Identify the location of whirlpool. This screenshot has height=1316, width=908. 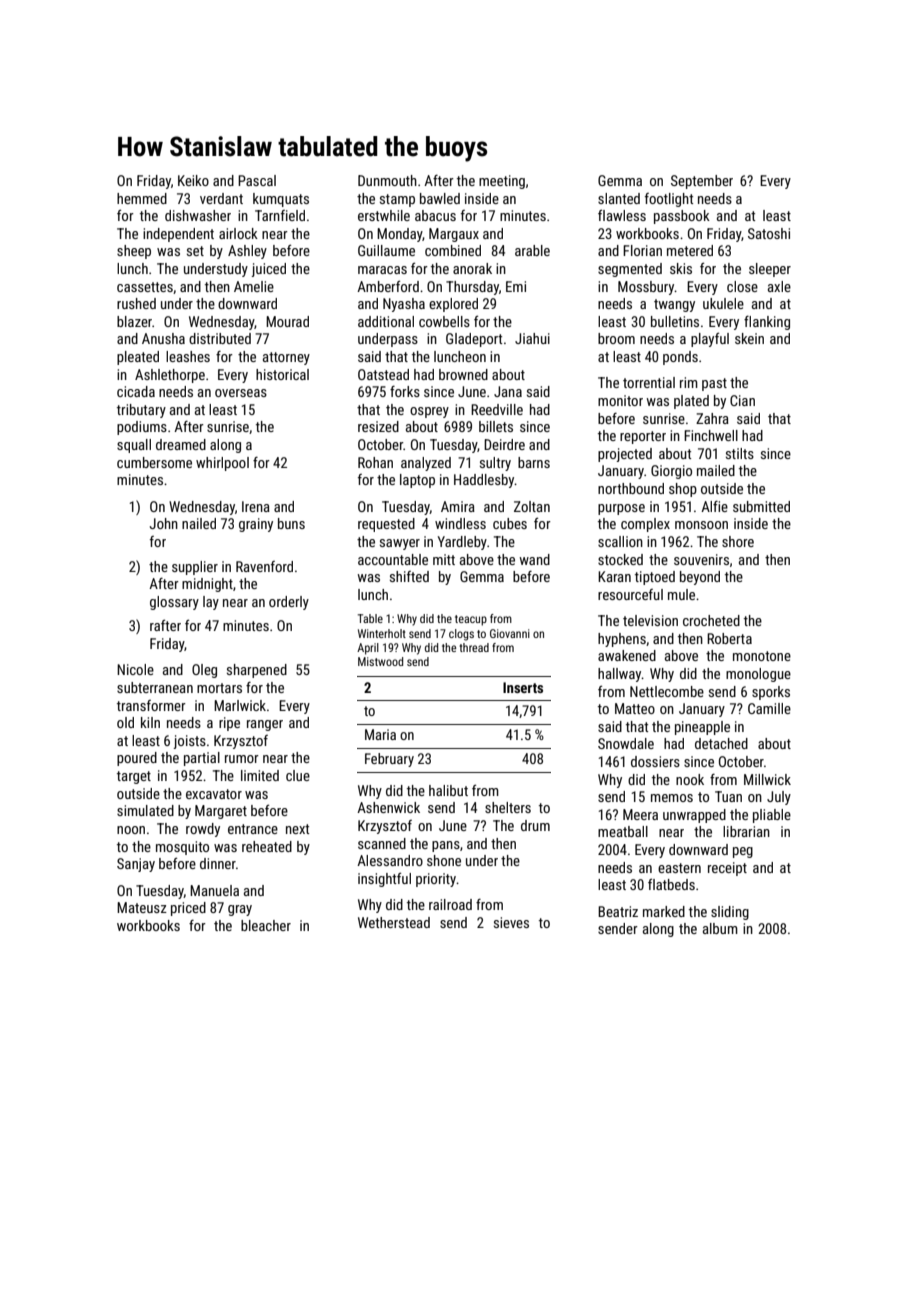
(222, 464).
